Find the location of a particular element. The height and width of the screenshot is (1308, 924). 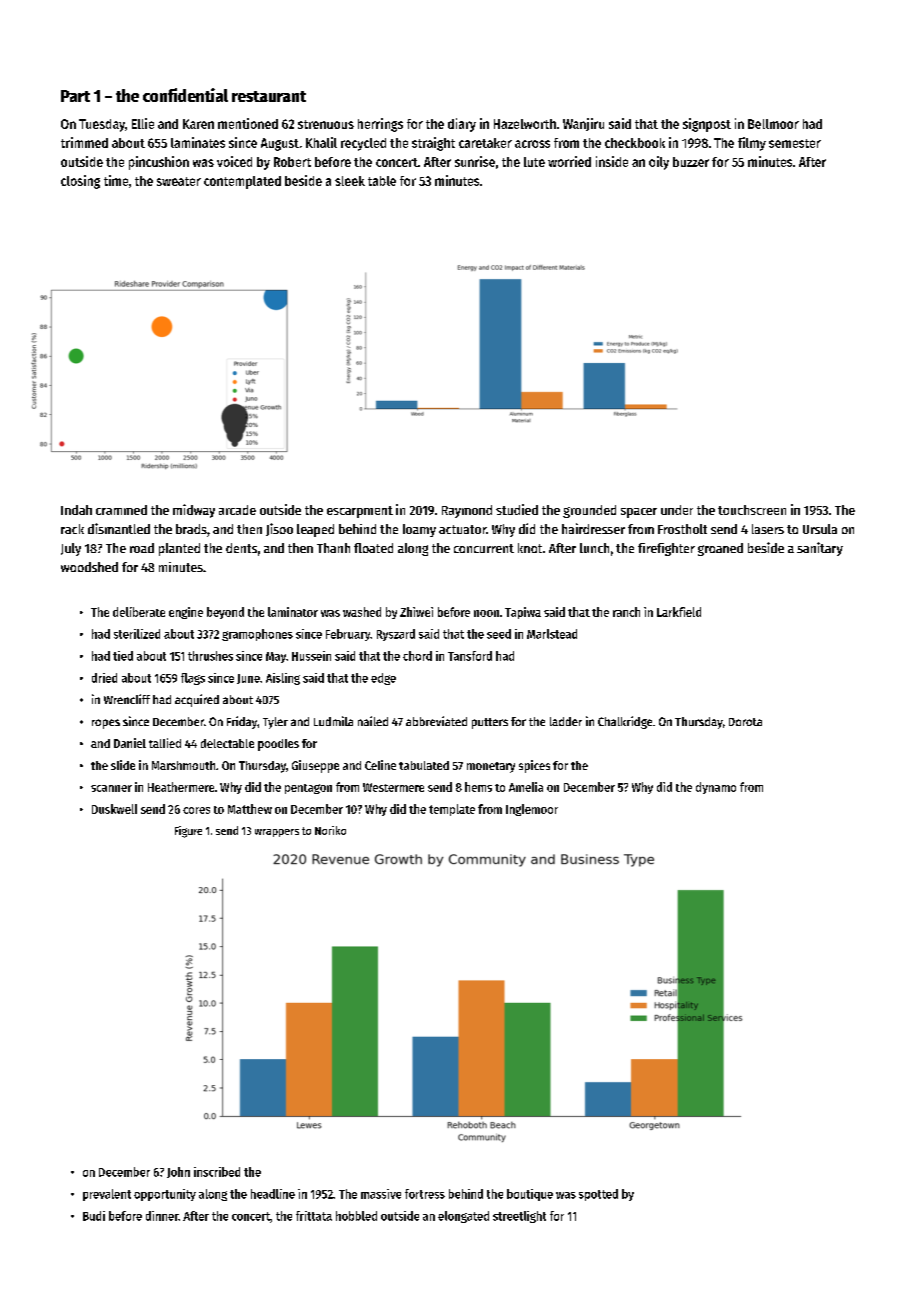

worried is located at coordinates (569, 161).
